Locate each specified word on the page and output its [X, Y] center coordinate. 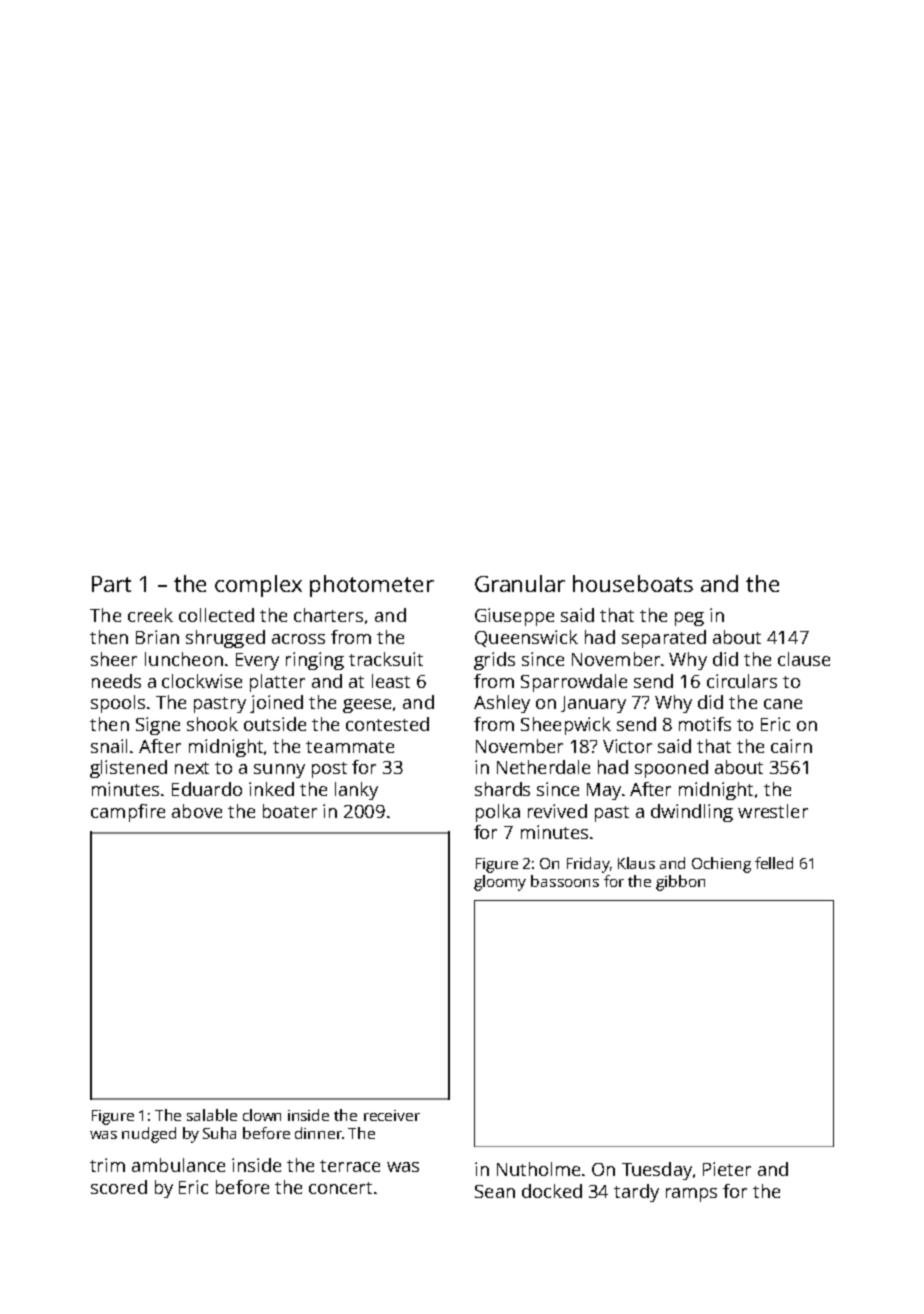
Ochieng [721, 865]
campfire [128, 813]
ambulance [178, 1165]
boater [290, 811]
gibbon [680, 883]
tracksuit [386, 659]
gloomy [500, 883]
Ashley [502, 704]
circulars [742, 681]
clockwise [202, 681]
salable [212, 1115]
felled [774, 863]
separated [664, 639]
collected [216, 615]
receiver [392, 1115]
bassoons [565, 881]
